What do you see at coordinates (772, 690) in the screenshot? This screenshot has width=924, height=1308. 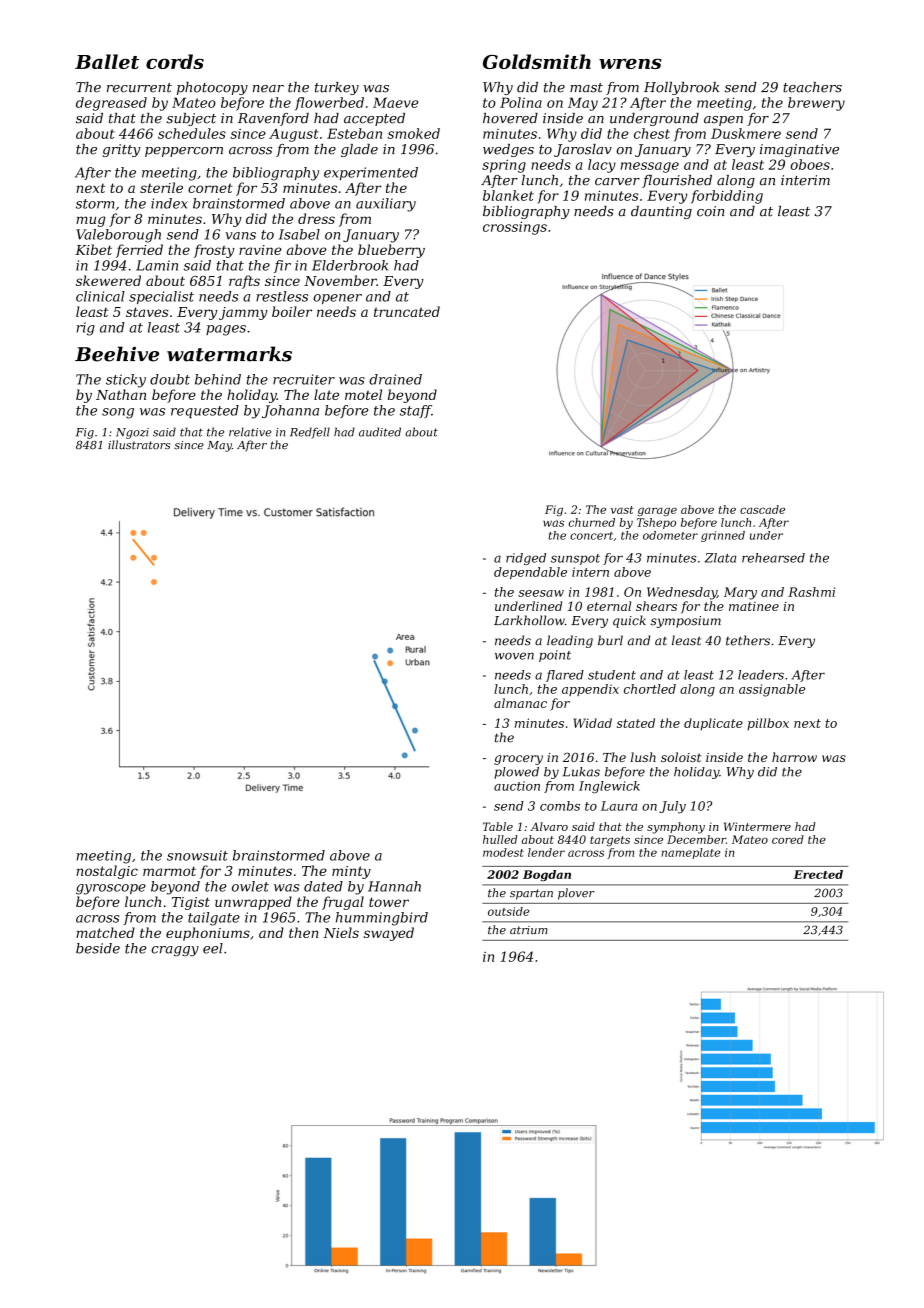 I see `assignable` at bounding box center [772, 690].
